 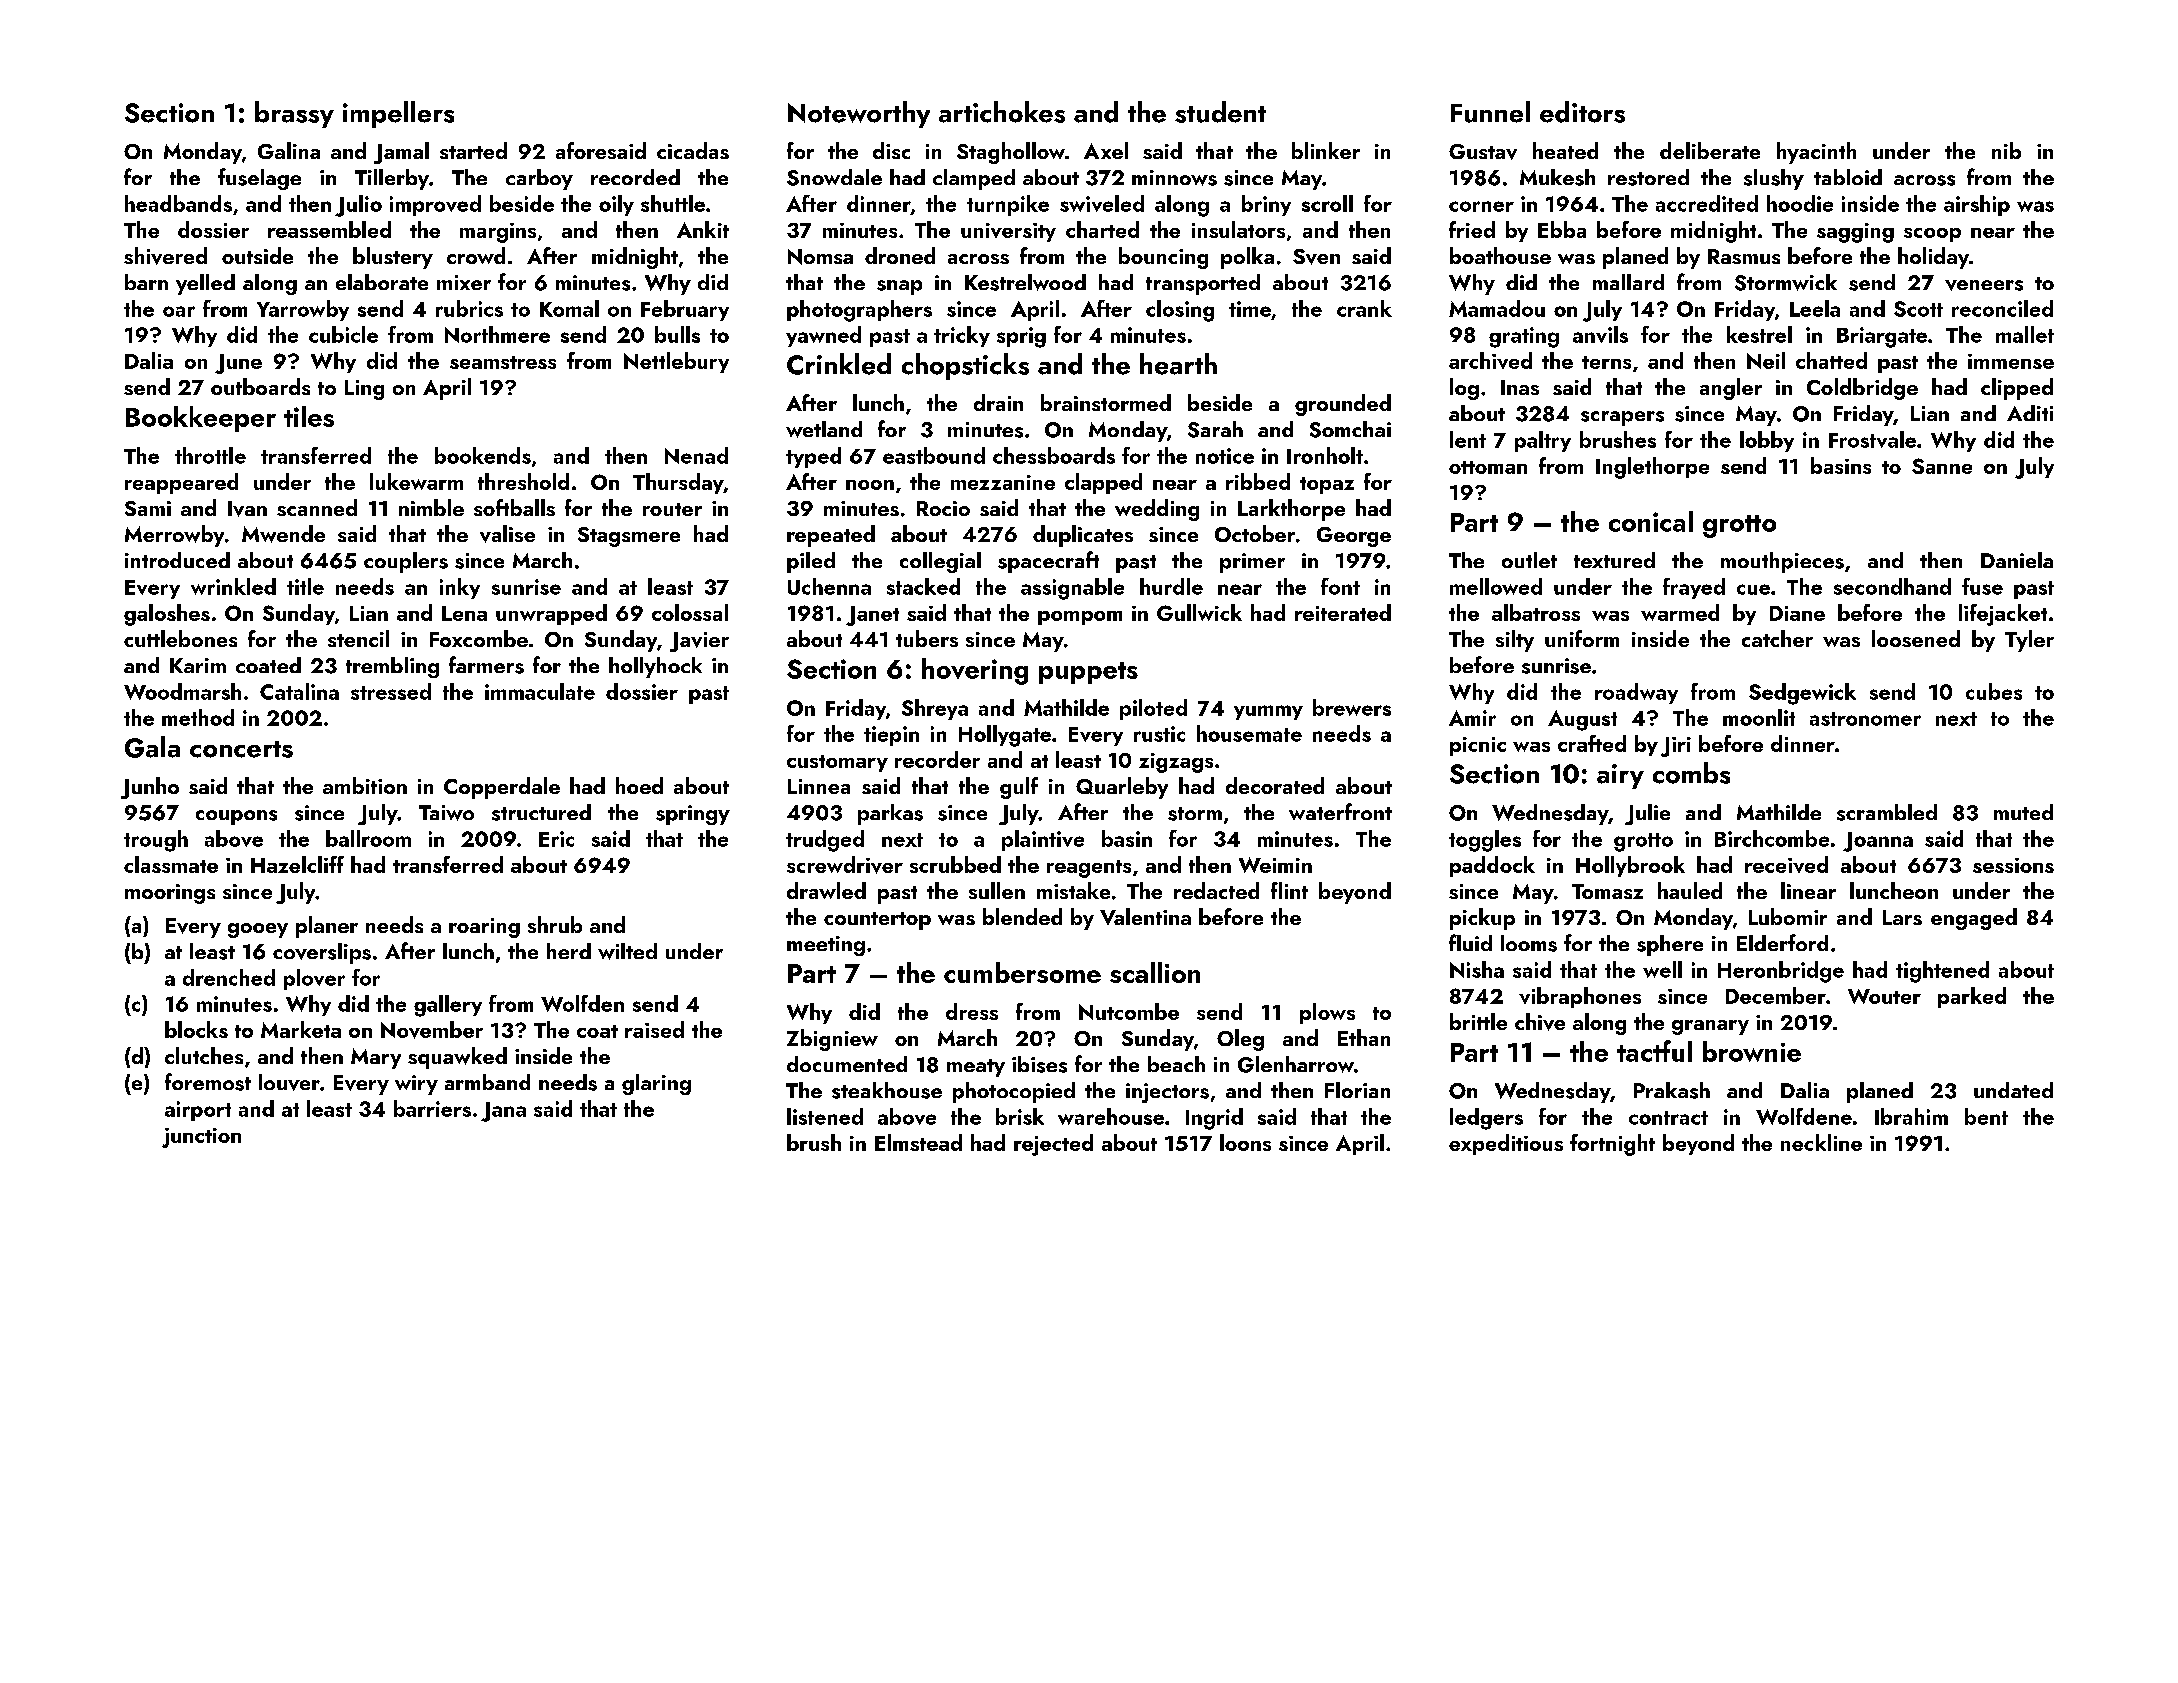 What do you see at coordinates (198, 1111) in the document?
I see `airport` at bounding box center [198, 1111].
